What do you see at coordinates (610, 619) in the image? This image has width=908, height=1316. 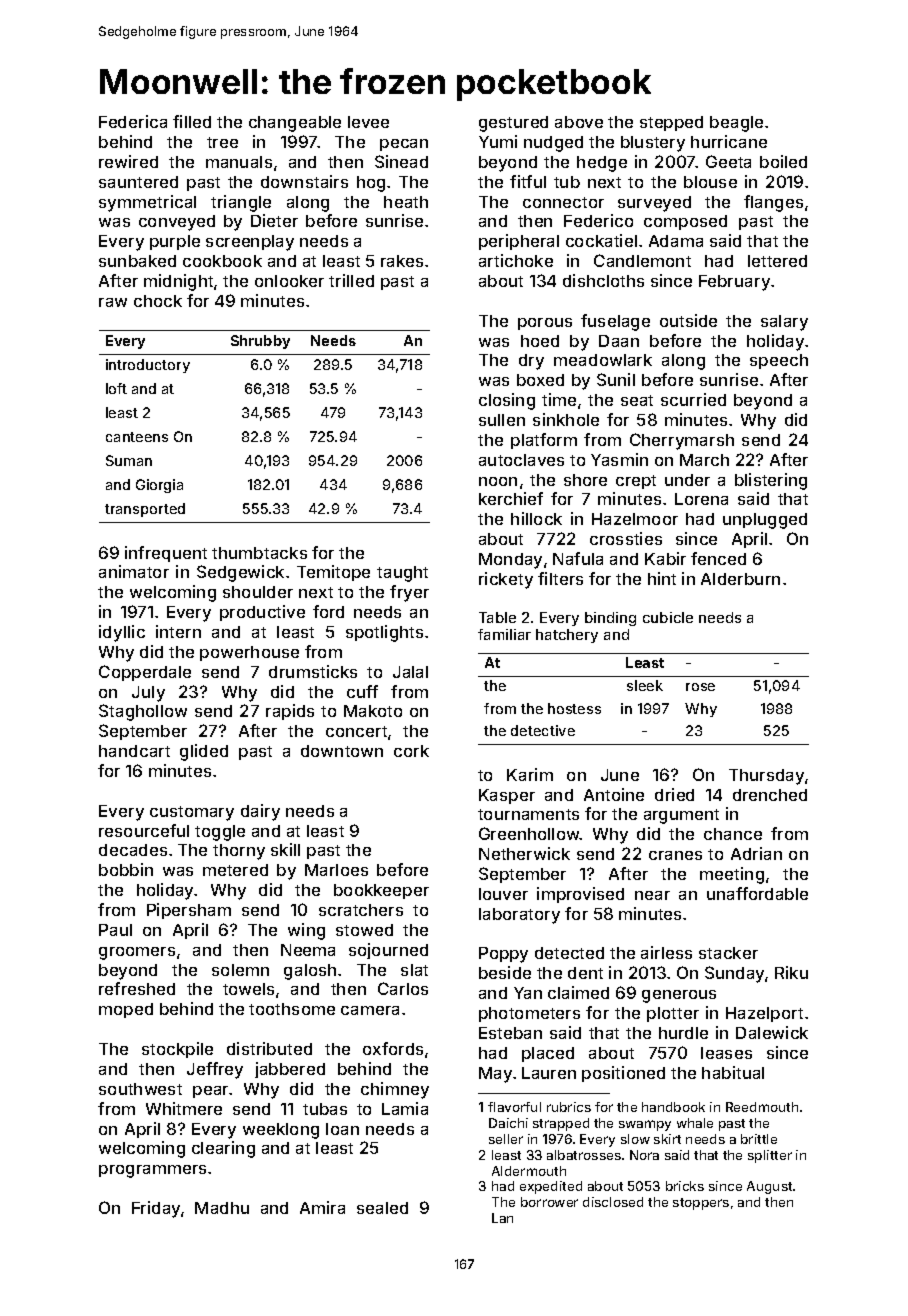 I see `binding` at bounding box center [610, 619].
